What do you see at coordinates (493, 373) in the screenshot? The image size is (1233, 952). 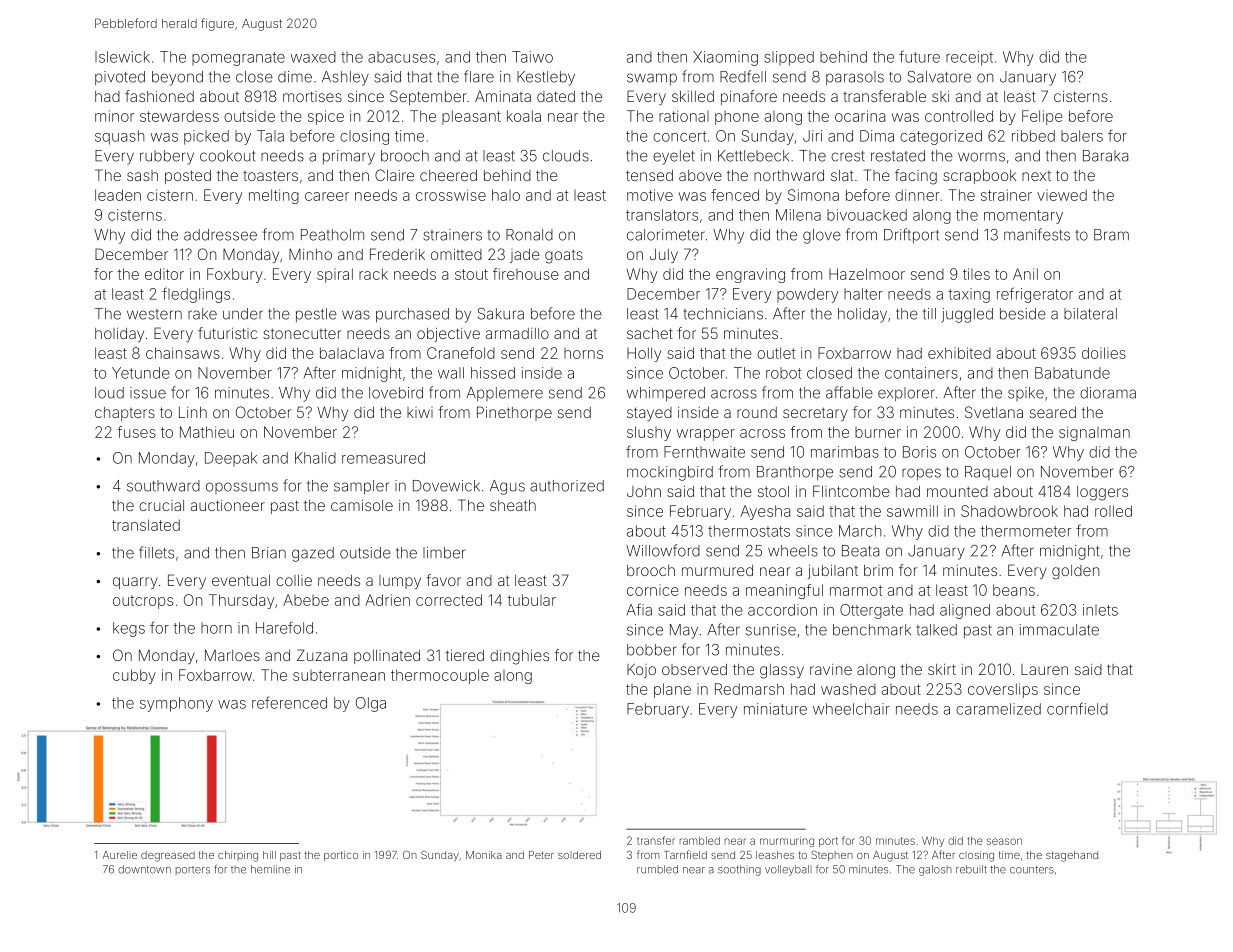 I see `hissed` at bounding box center [493, 373].
